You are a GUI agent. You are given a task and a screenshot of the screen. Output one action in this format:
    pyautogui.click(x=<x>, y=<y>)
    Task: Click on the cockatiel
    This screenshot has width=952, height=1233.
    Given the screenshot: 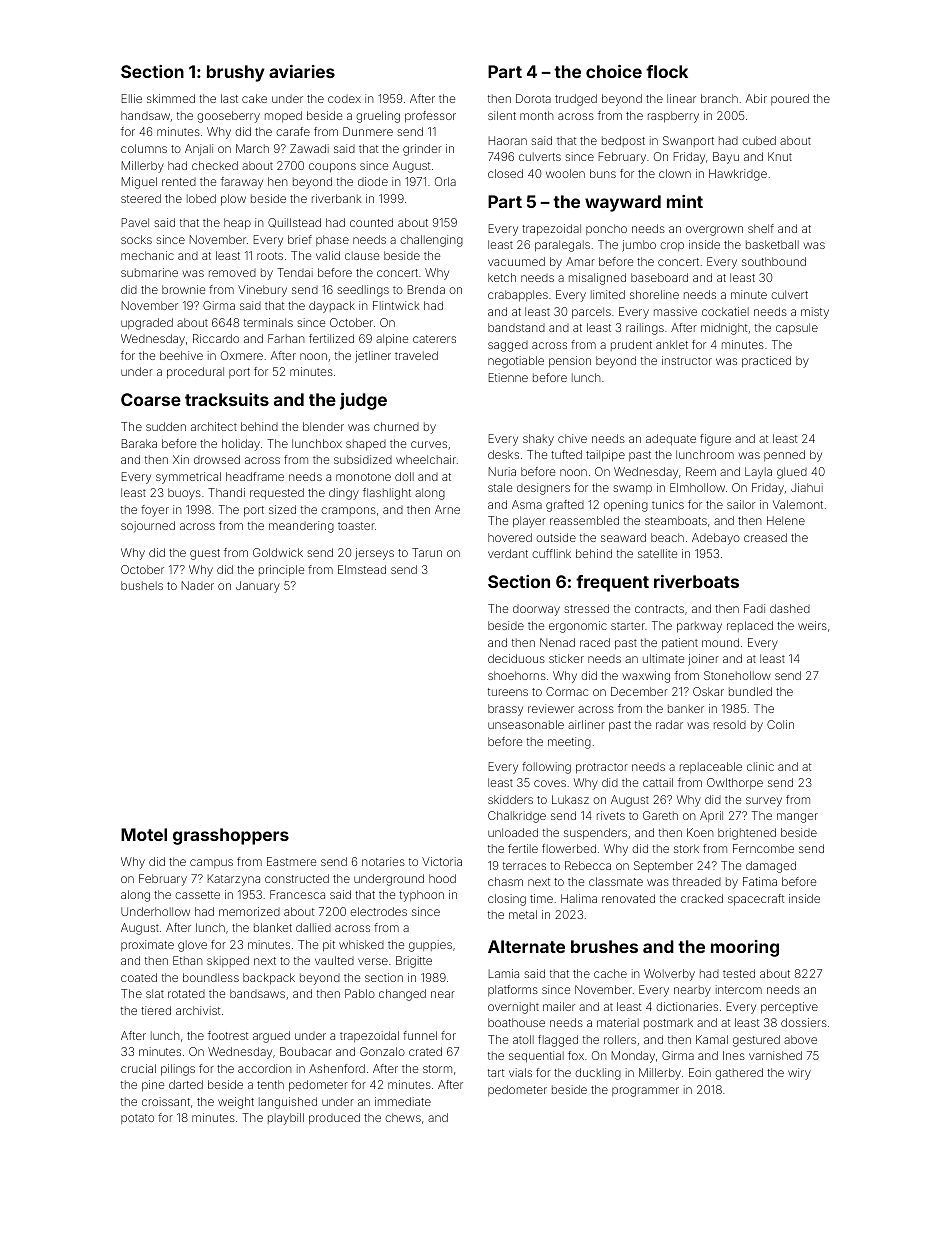 What is the action you would take?
    pyautogui.click(x=725, y=311)
